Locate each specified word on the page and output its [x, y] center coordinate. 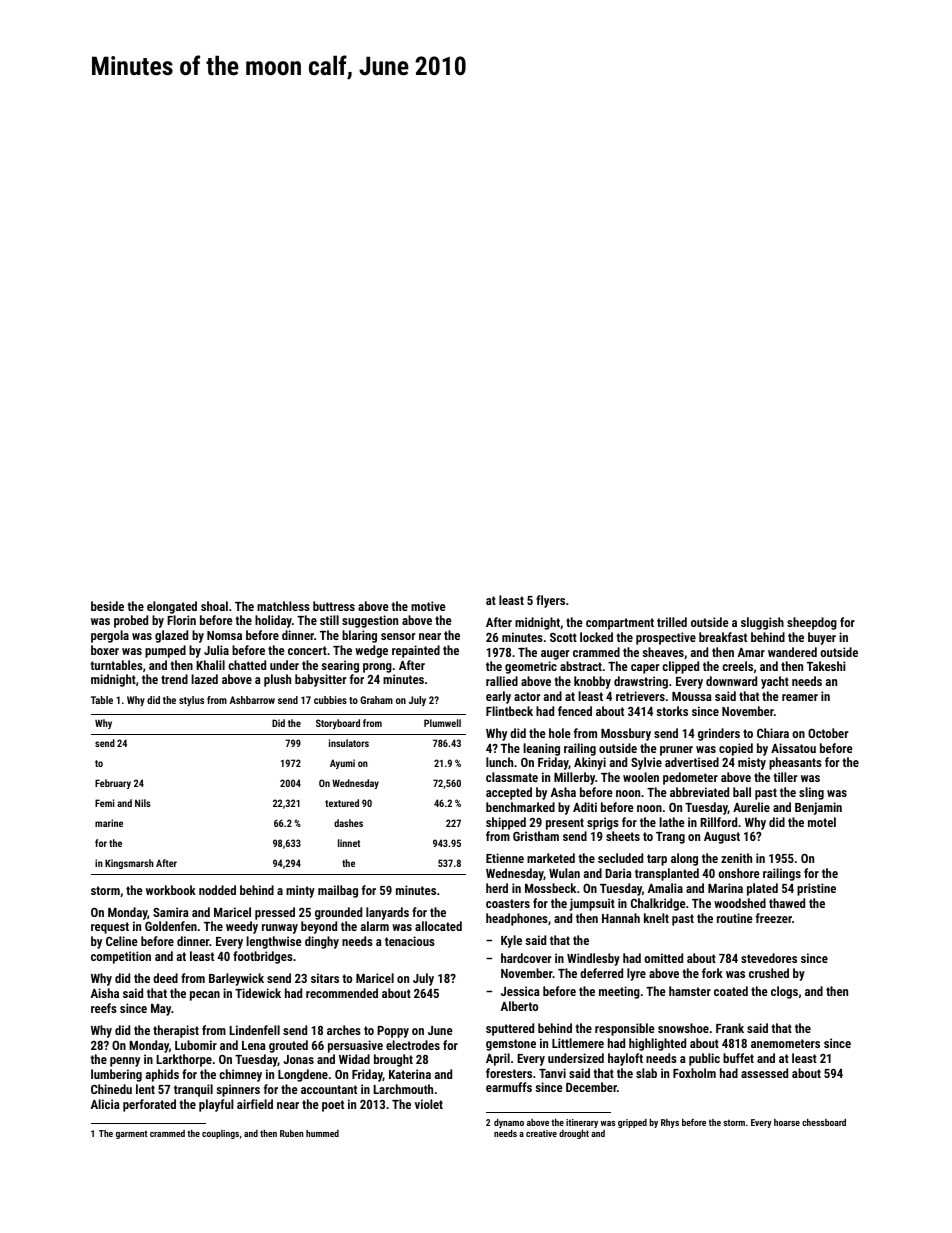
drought [574, 1134]
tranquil [193, 1090]
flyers [550, 601]
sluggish [762, 623]
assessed [764, 1073]
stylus [191, 701]
